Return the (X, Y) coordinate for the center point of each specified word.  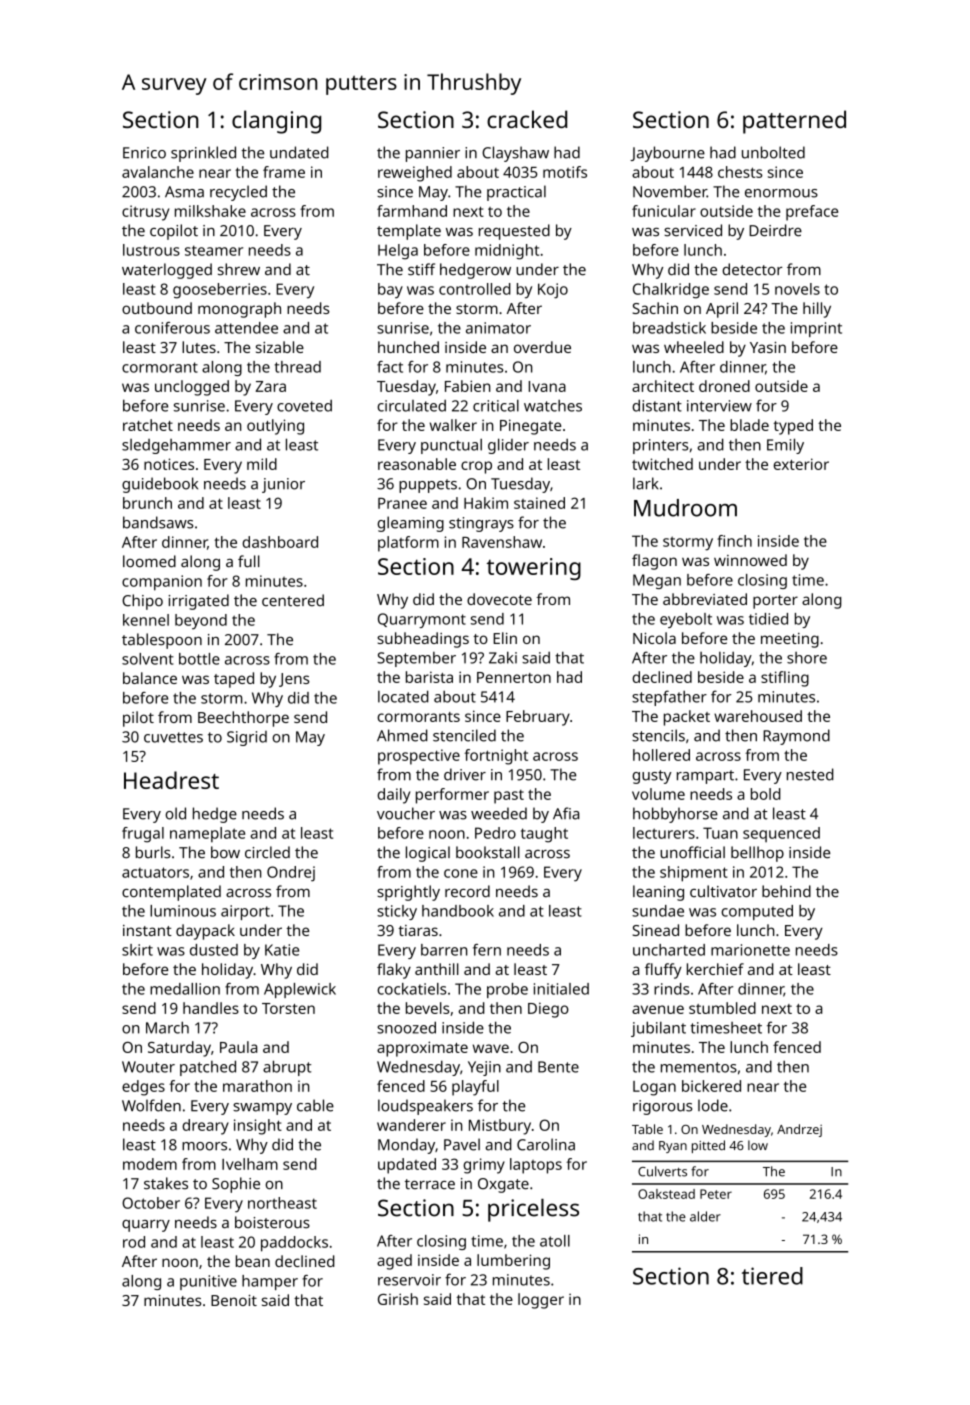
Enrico (144, 153)
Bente (558, 1067)
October (151, 1203)
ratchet (148, 425)
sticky (397, 912)
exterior (801, 464)
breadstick (669, 328)
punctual (451, 446)
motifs (565, 172)
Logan (654, 1088)
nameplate (207, 835)
